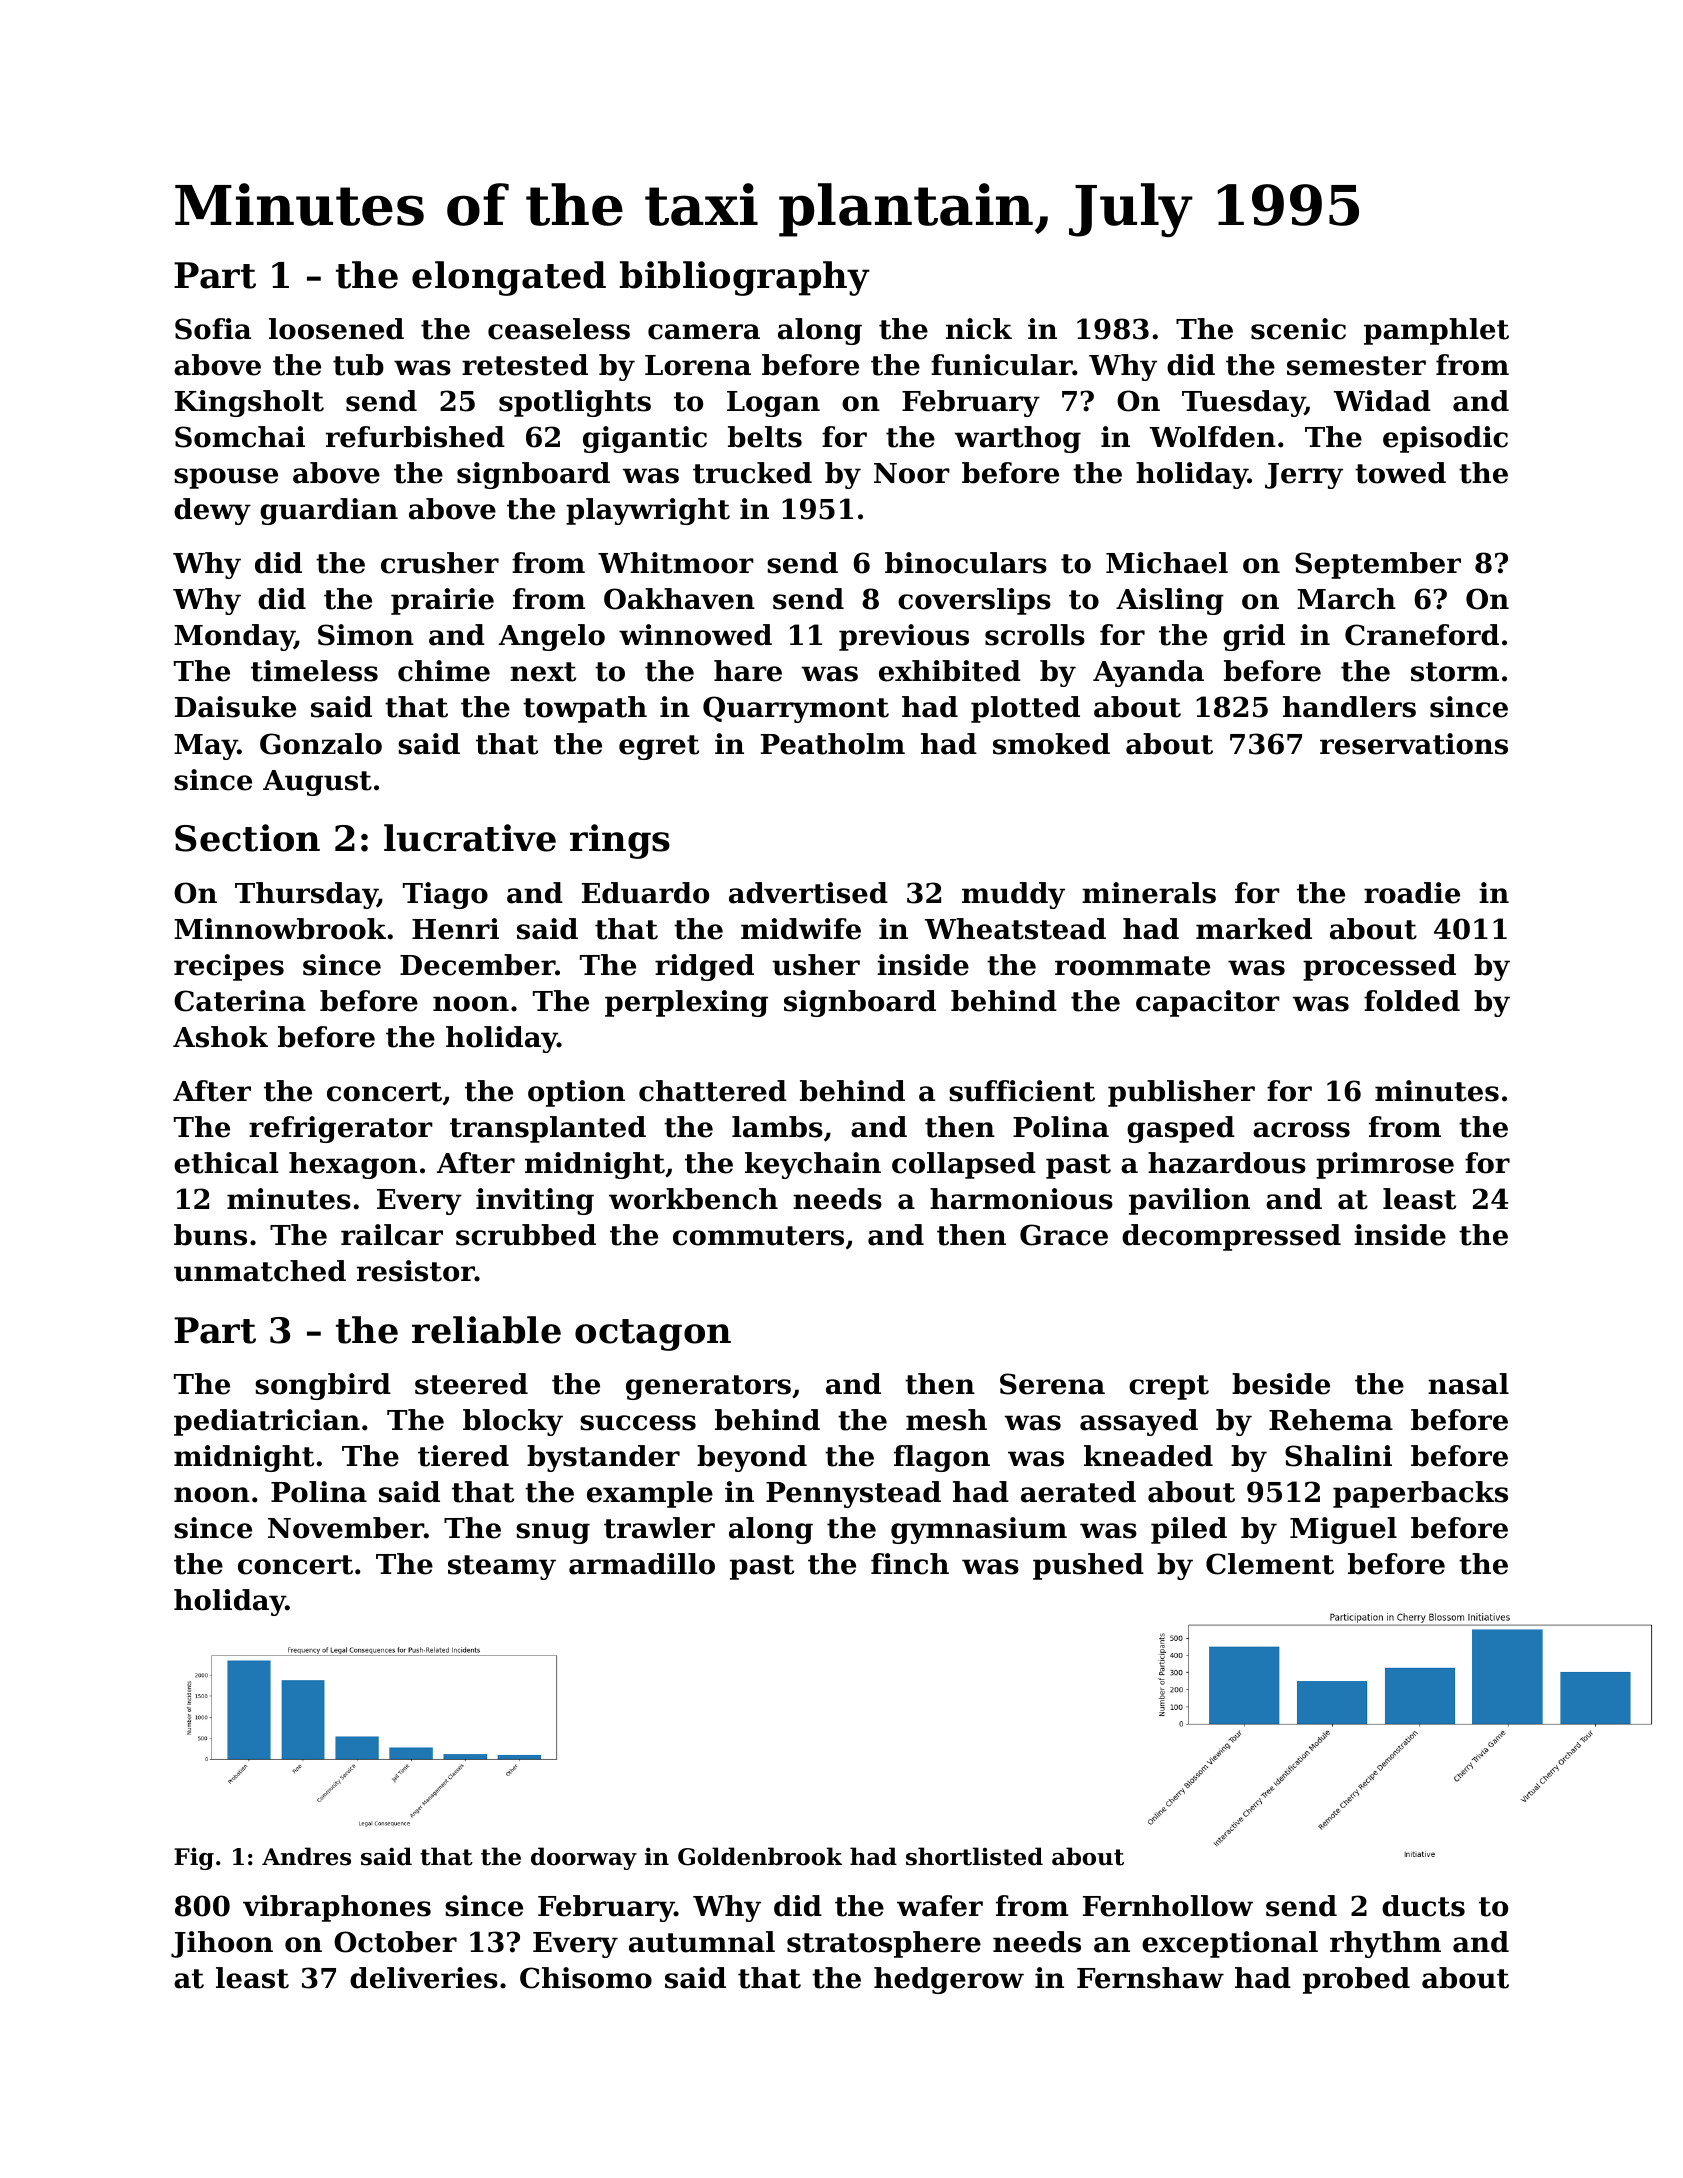 Image resolution: width=1683 pixels, height=2178 pixels. I want to click on Peatholm, so click(833, 744).
